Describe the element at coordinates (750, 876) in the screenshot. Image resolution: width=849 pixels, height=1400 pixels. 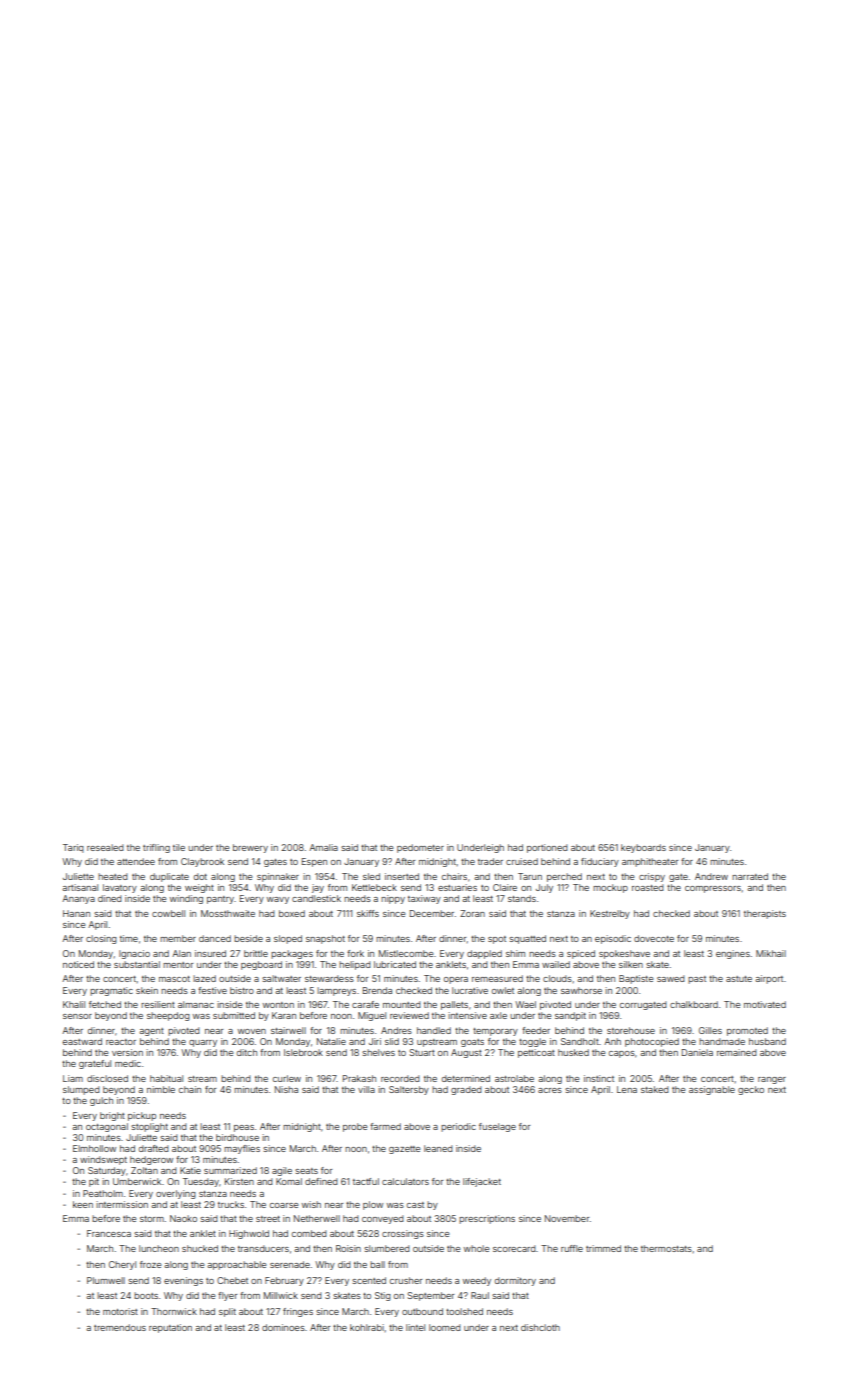
I see `narrated` at that location.
